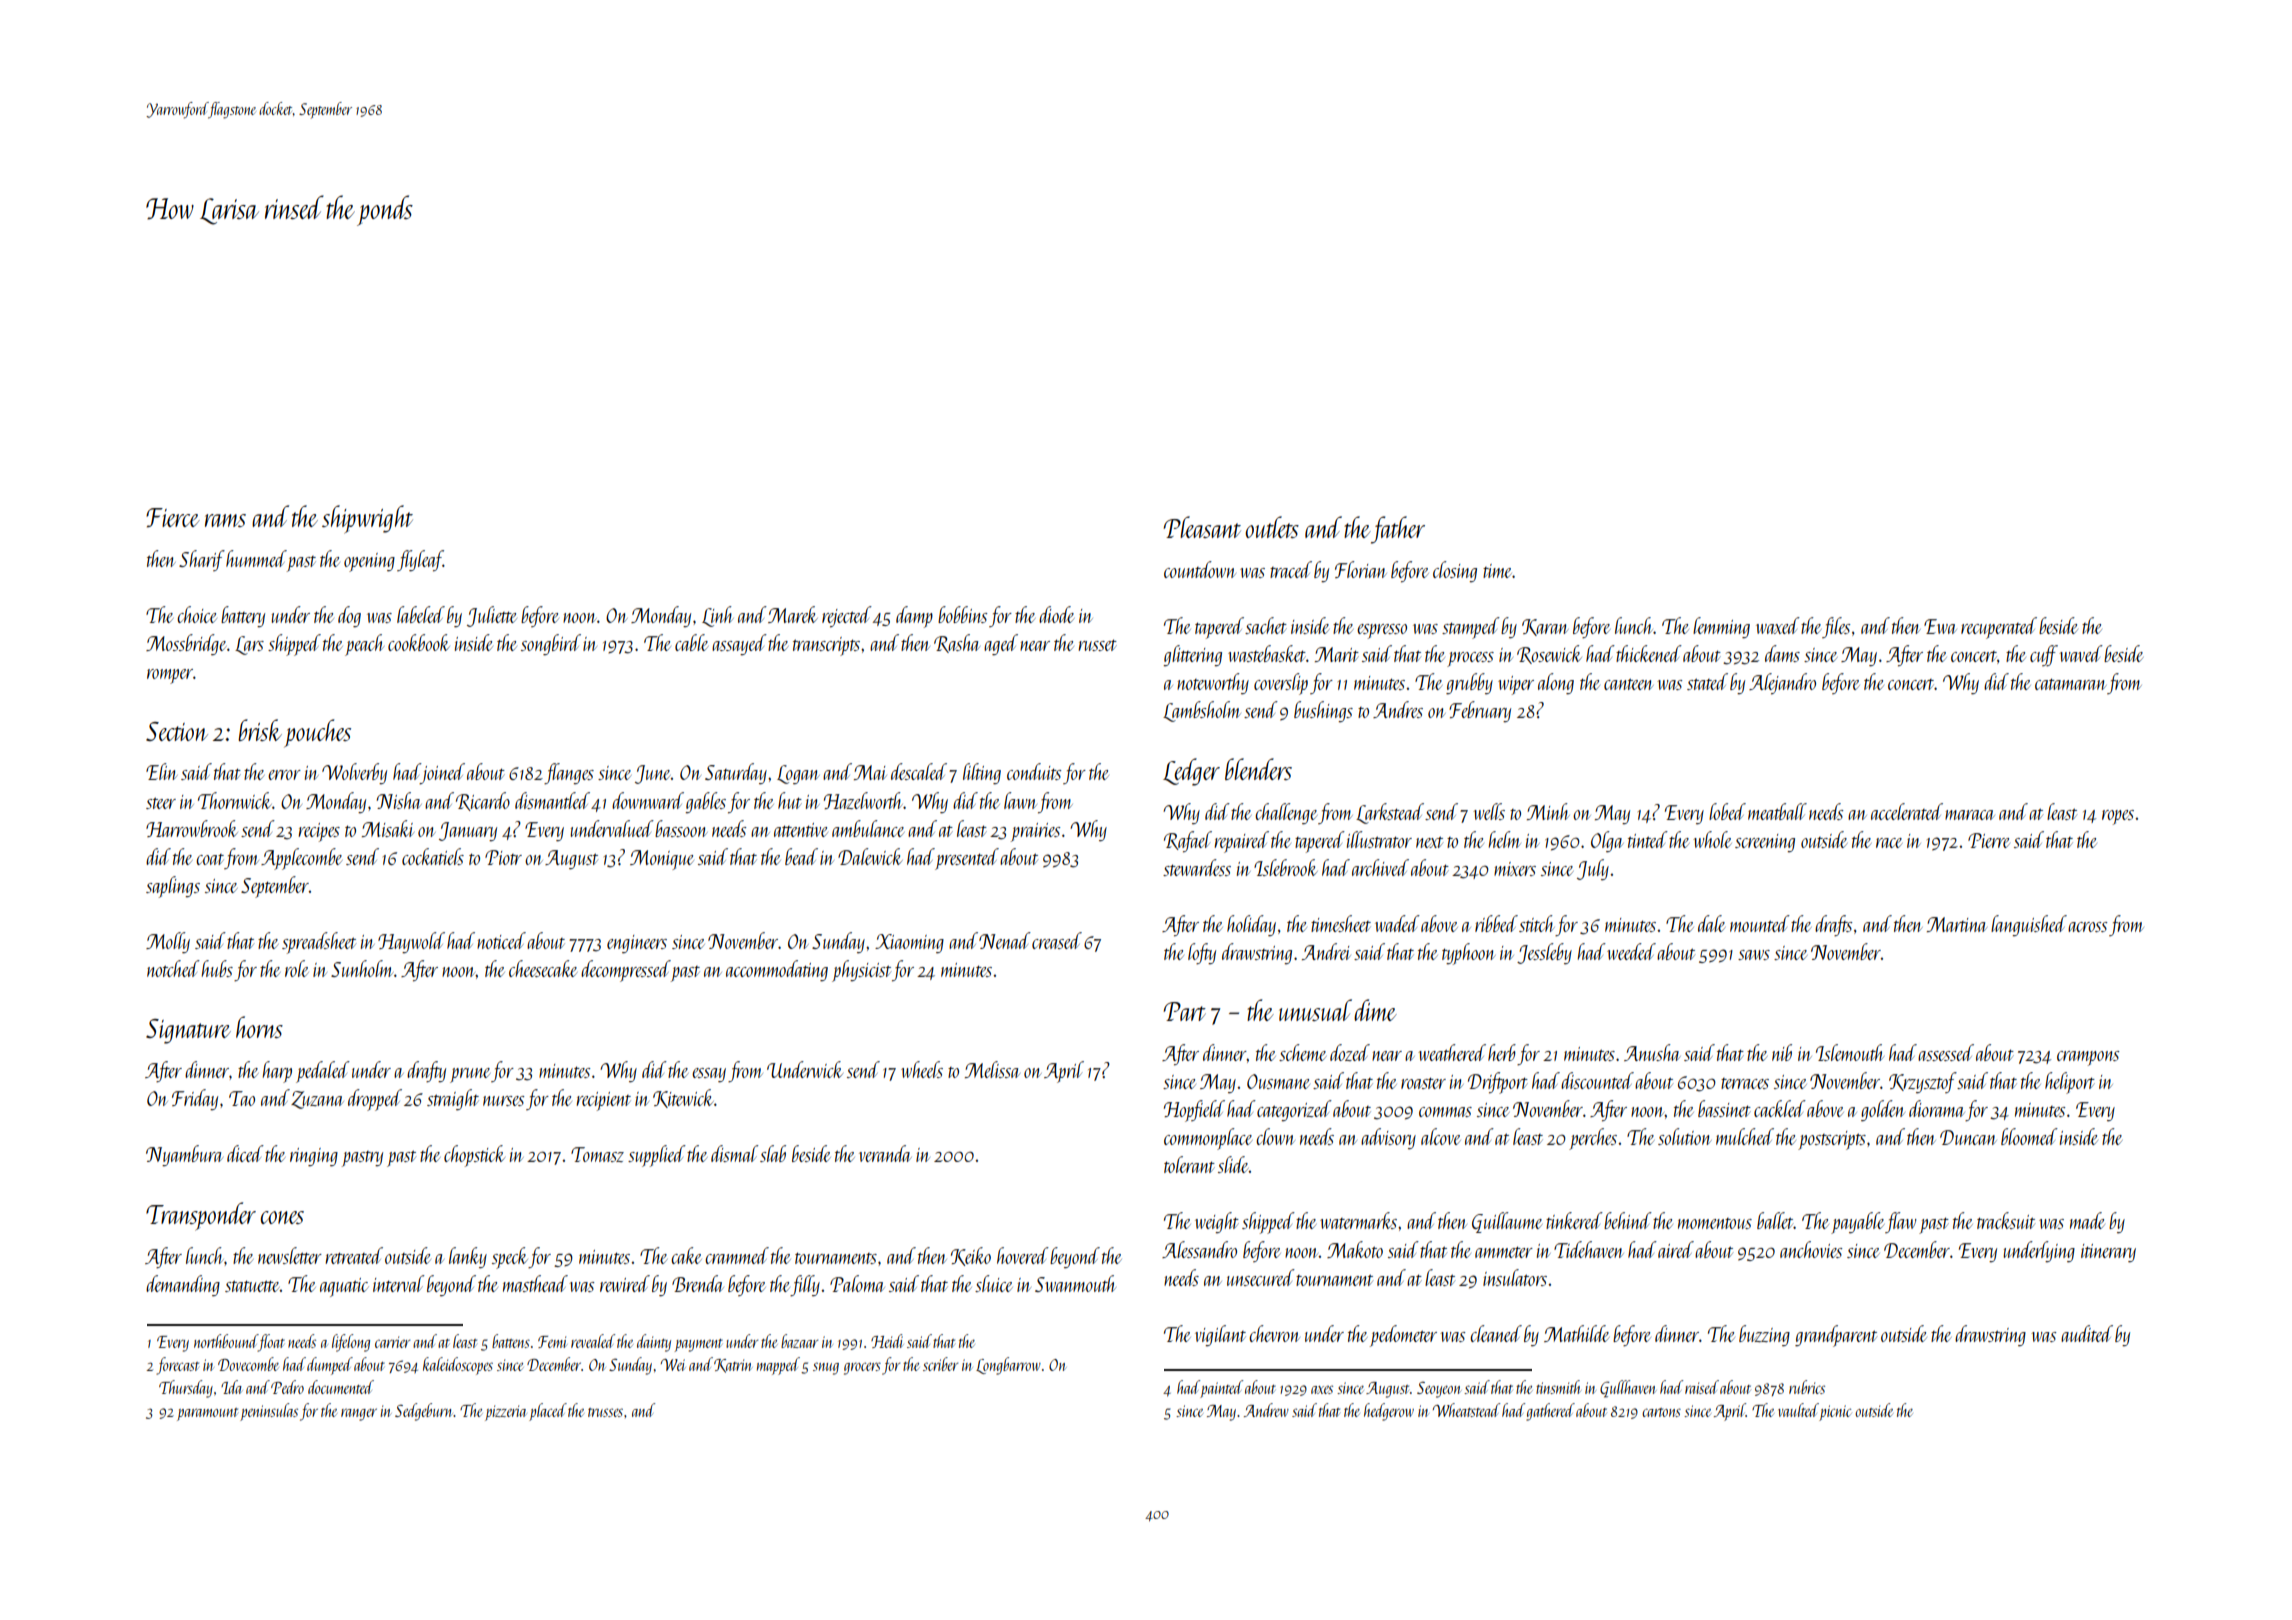  What do you see at coordinates (1202, 527) in the image?
I see `Pleasant` at bounding box center [1202, 527].
